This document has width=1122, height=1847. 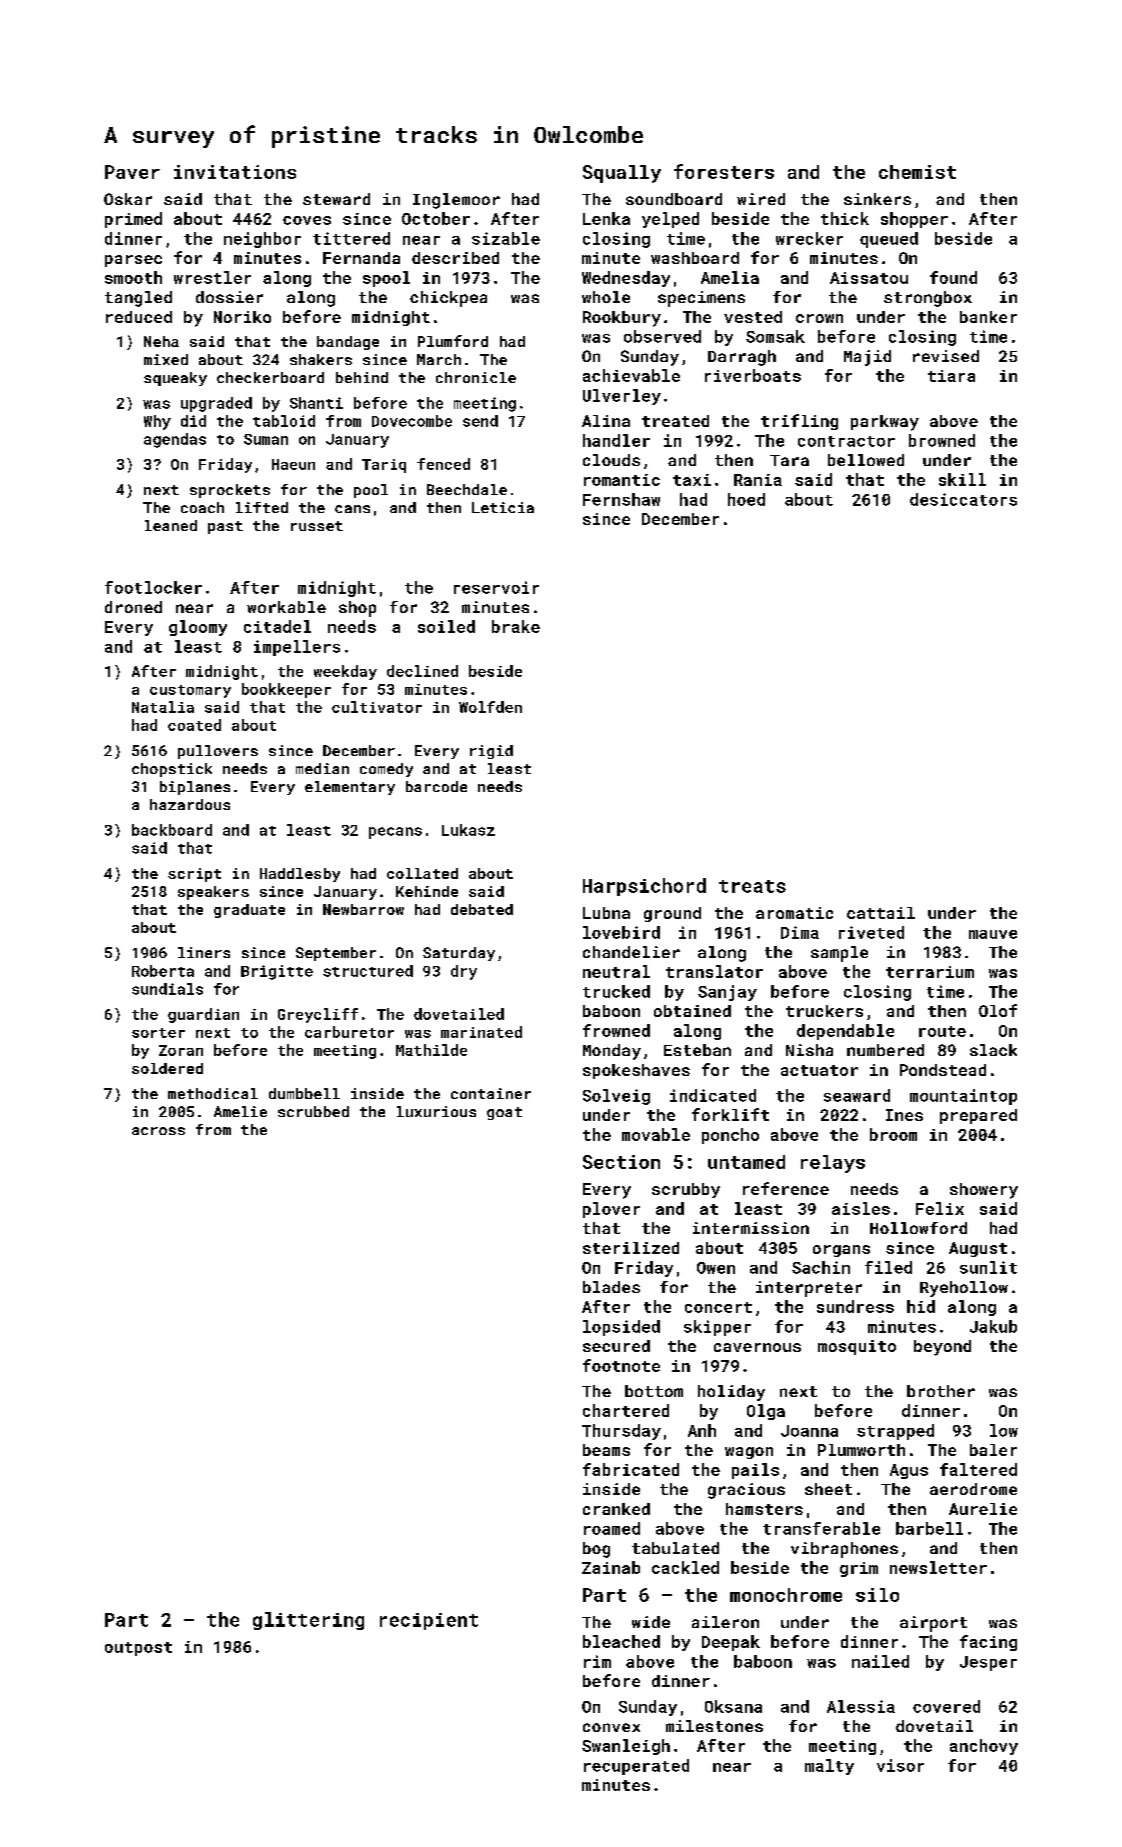 What do you see at coordinates (998, 1010) in the document?
I see `Olof` at bounding box center [998, 1010].
